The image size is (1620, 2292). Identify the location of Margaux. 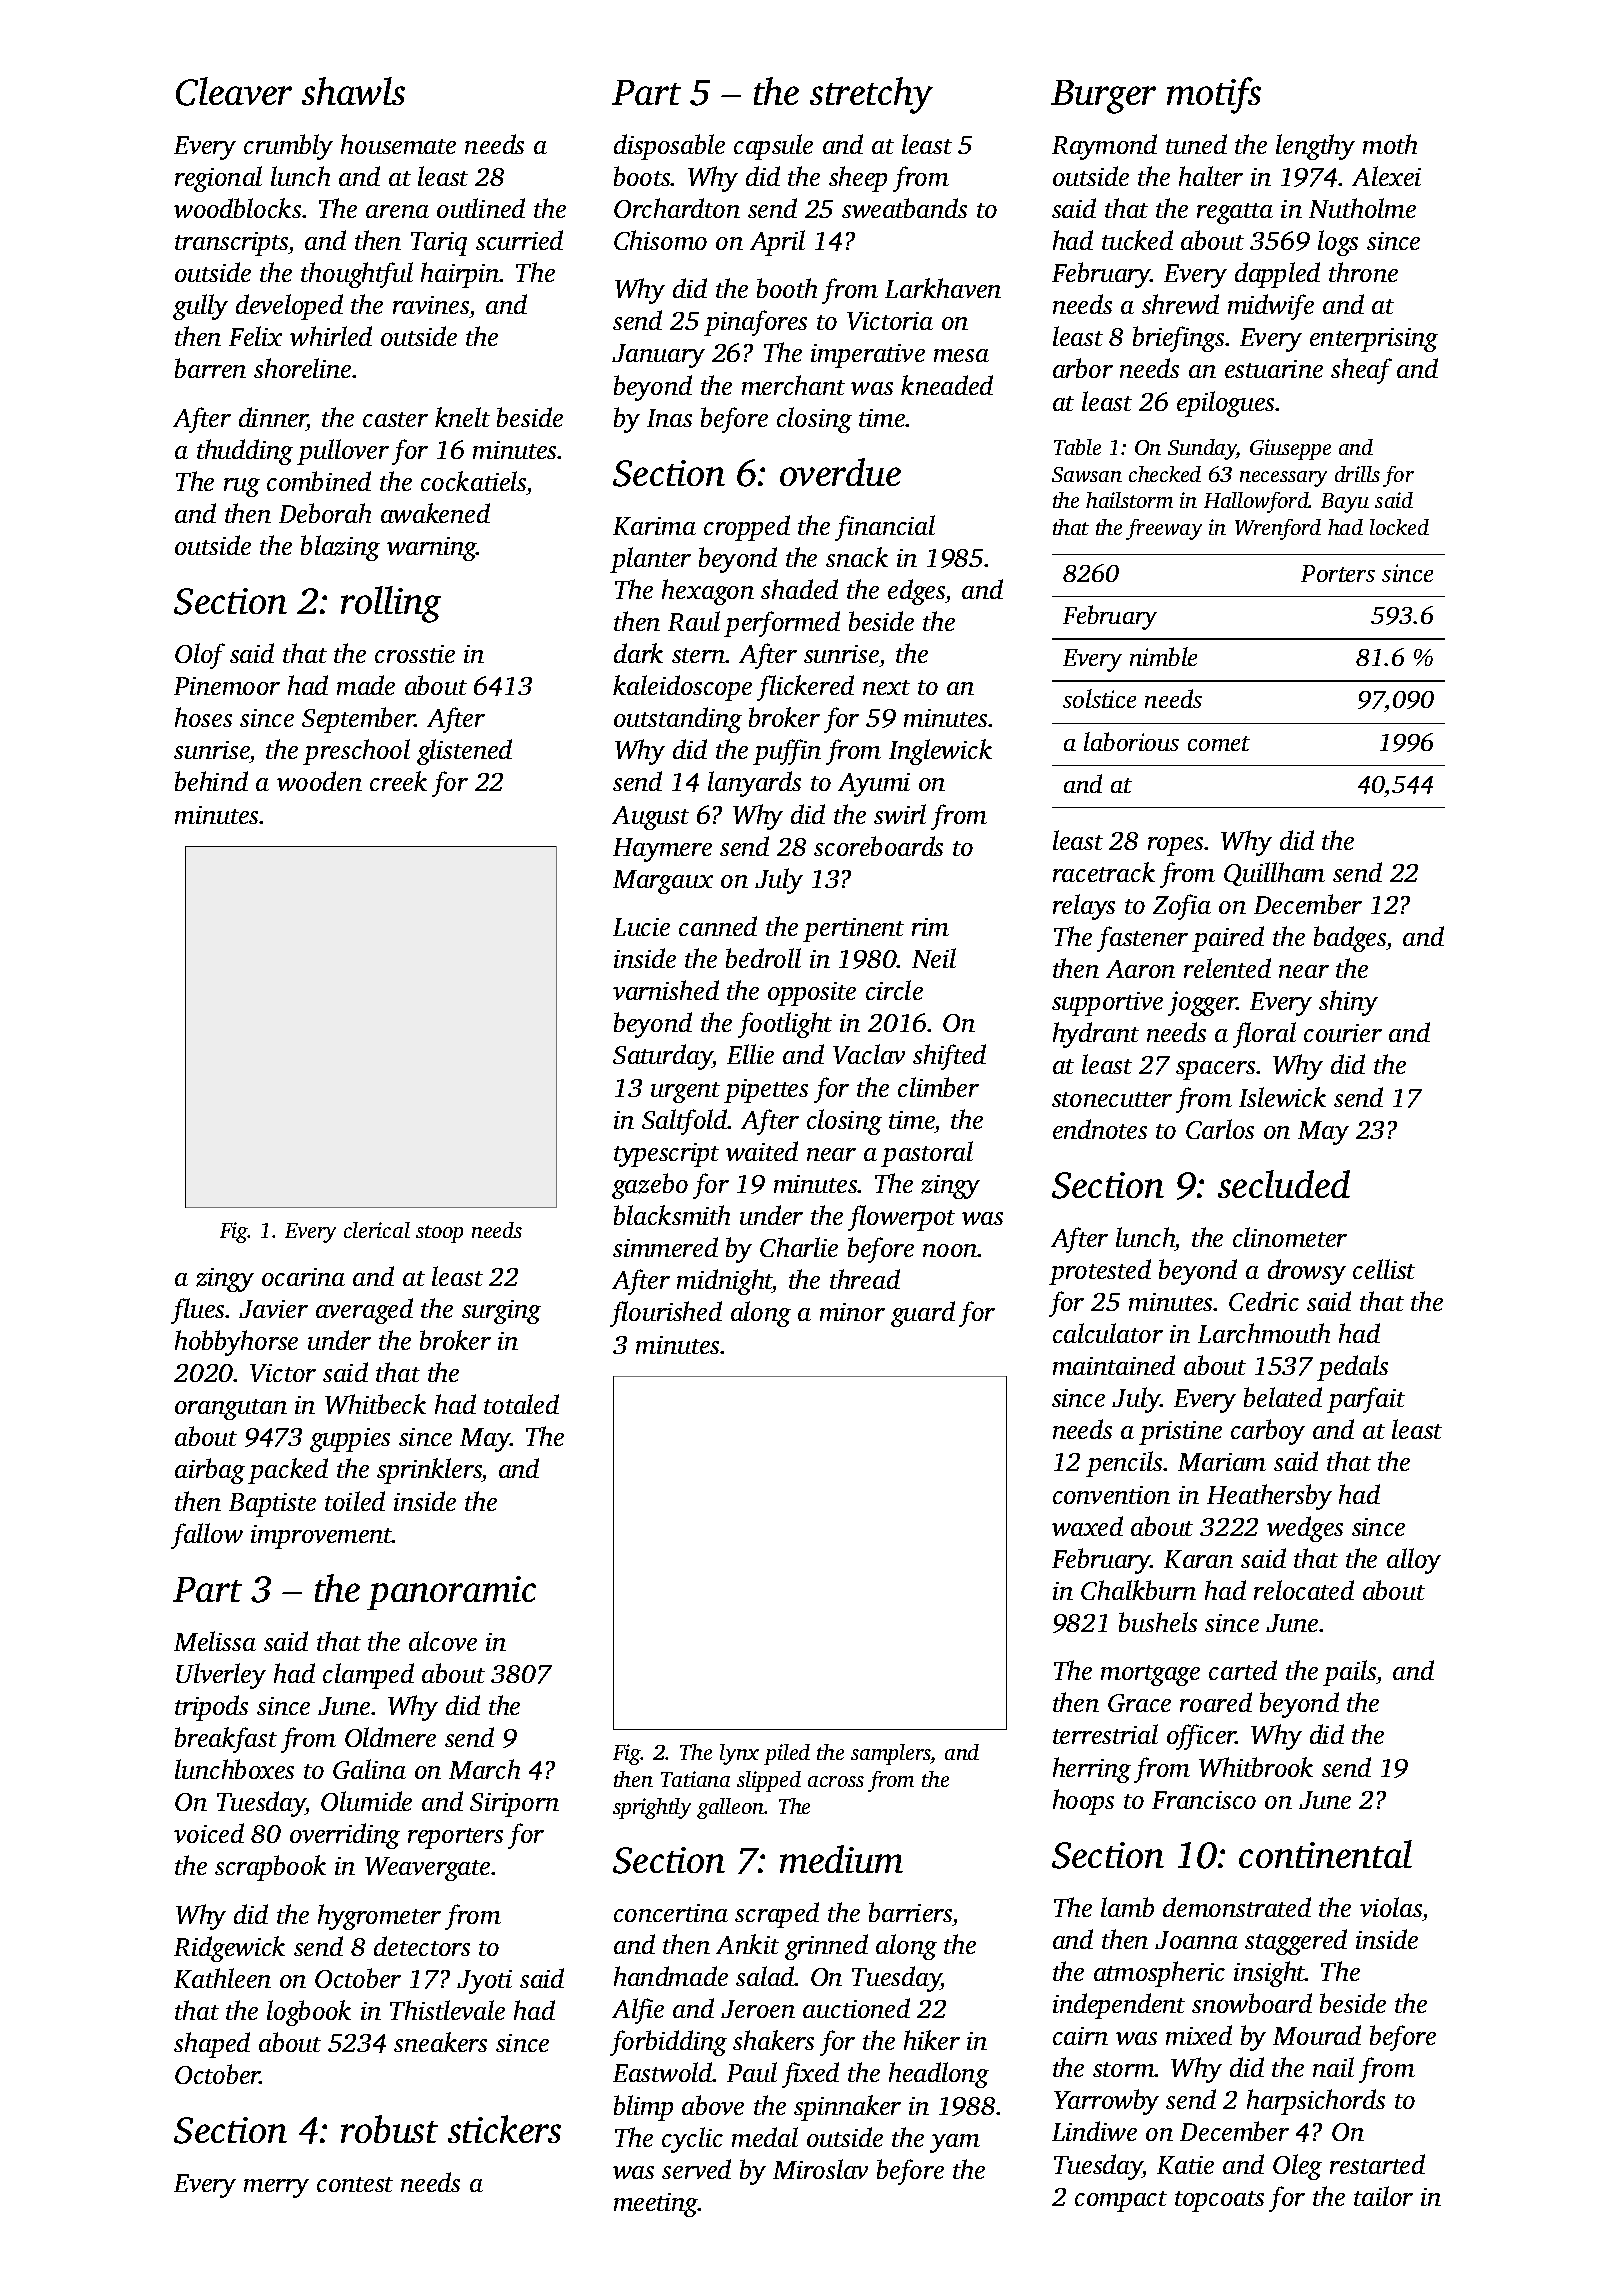
(663, 882).
